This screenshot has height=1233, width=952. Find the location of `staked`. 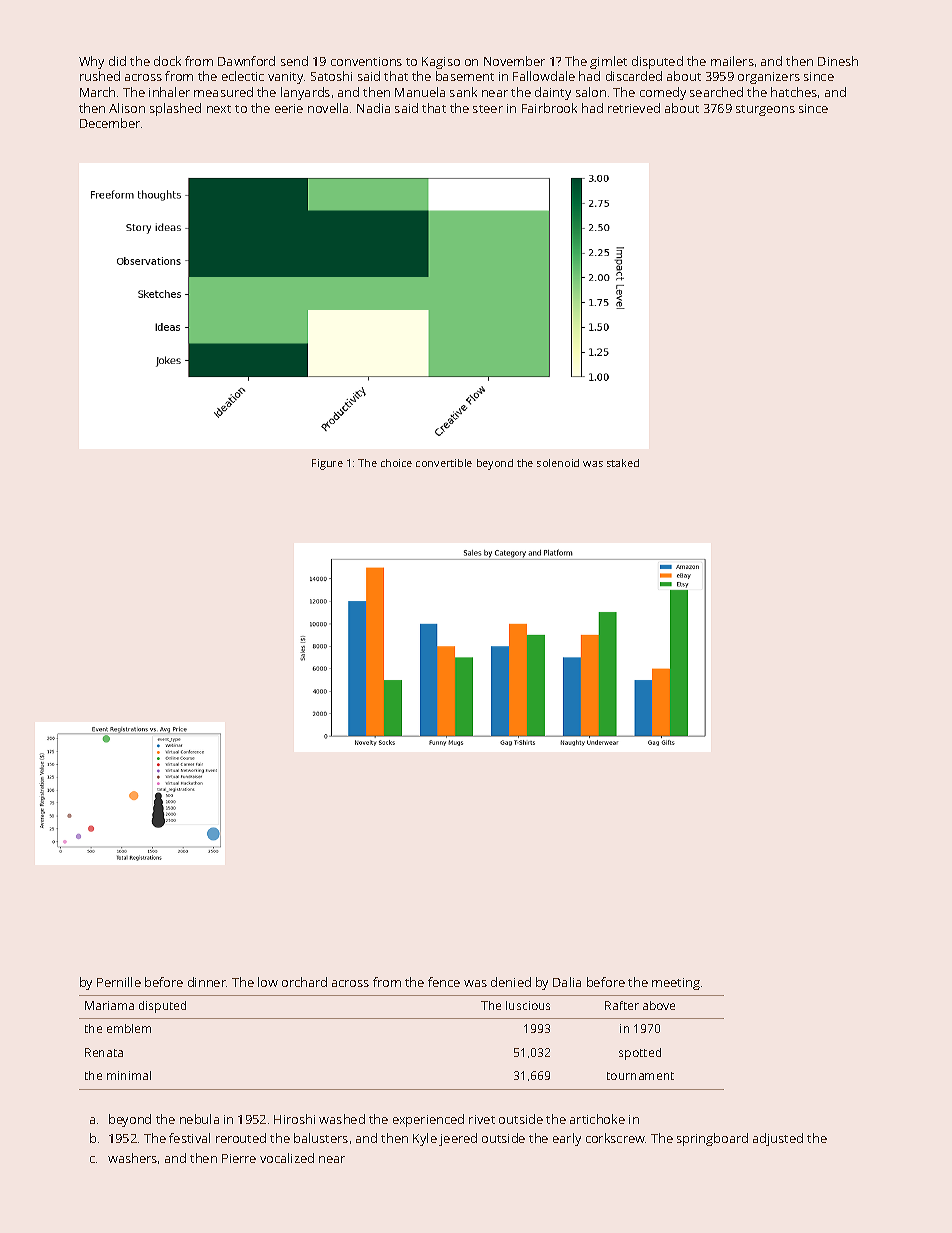

staked is located at coordinates (623, 463).
